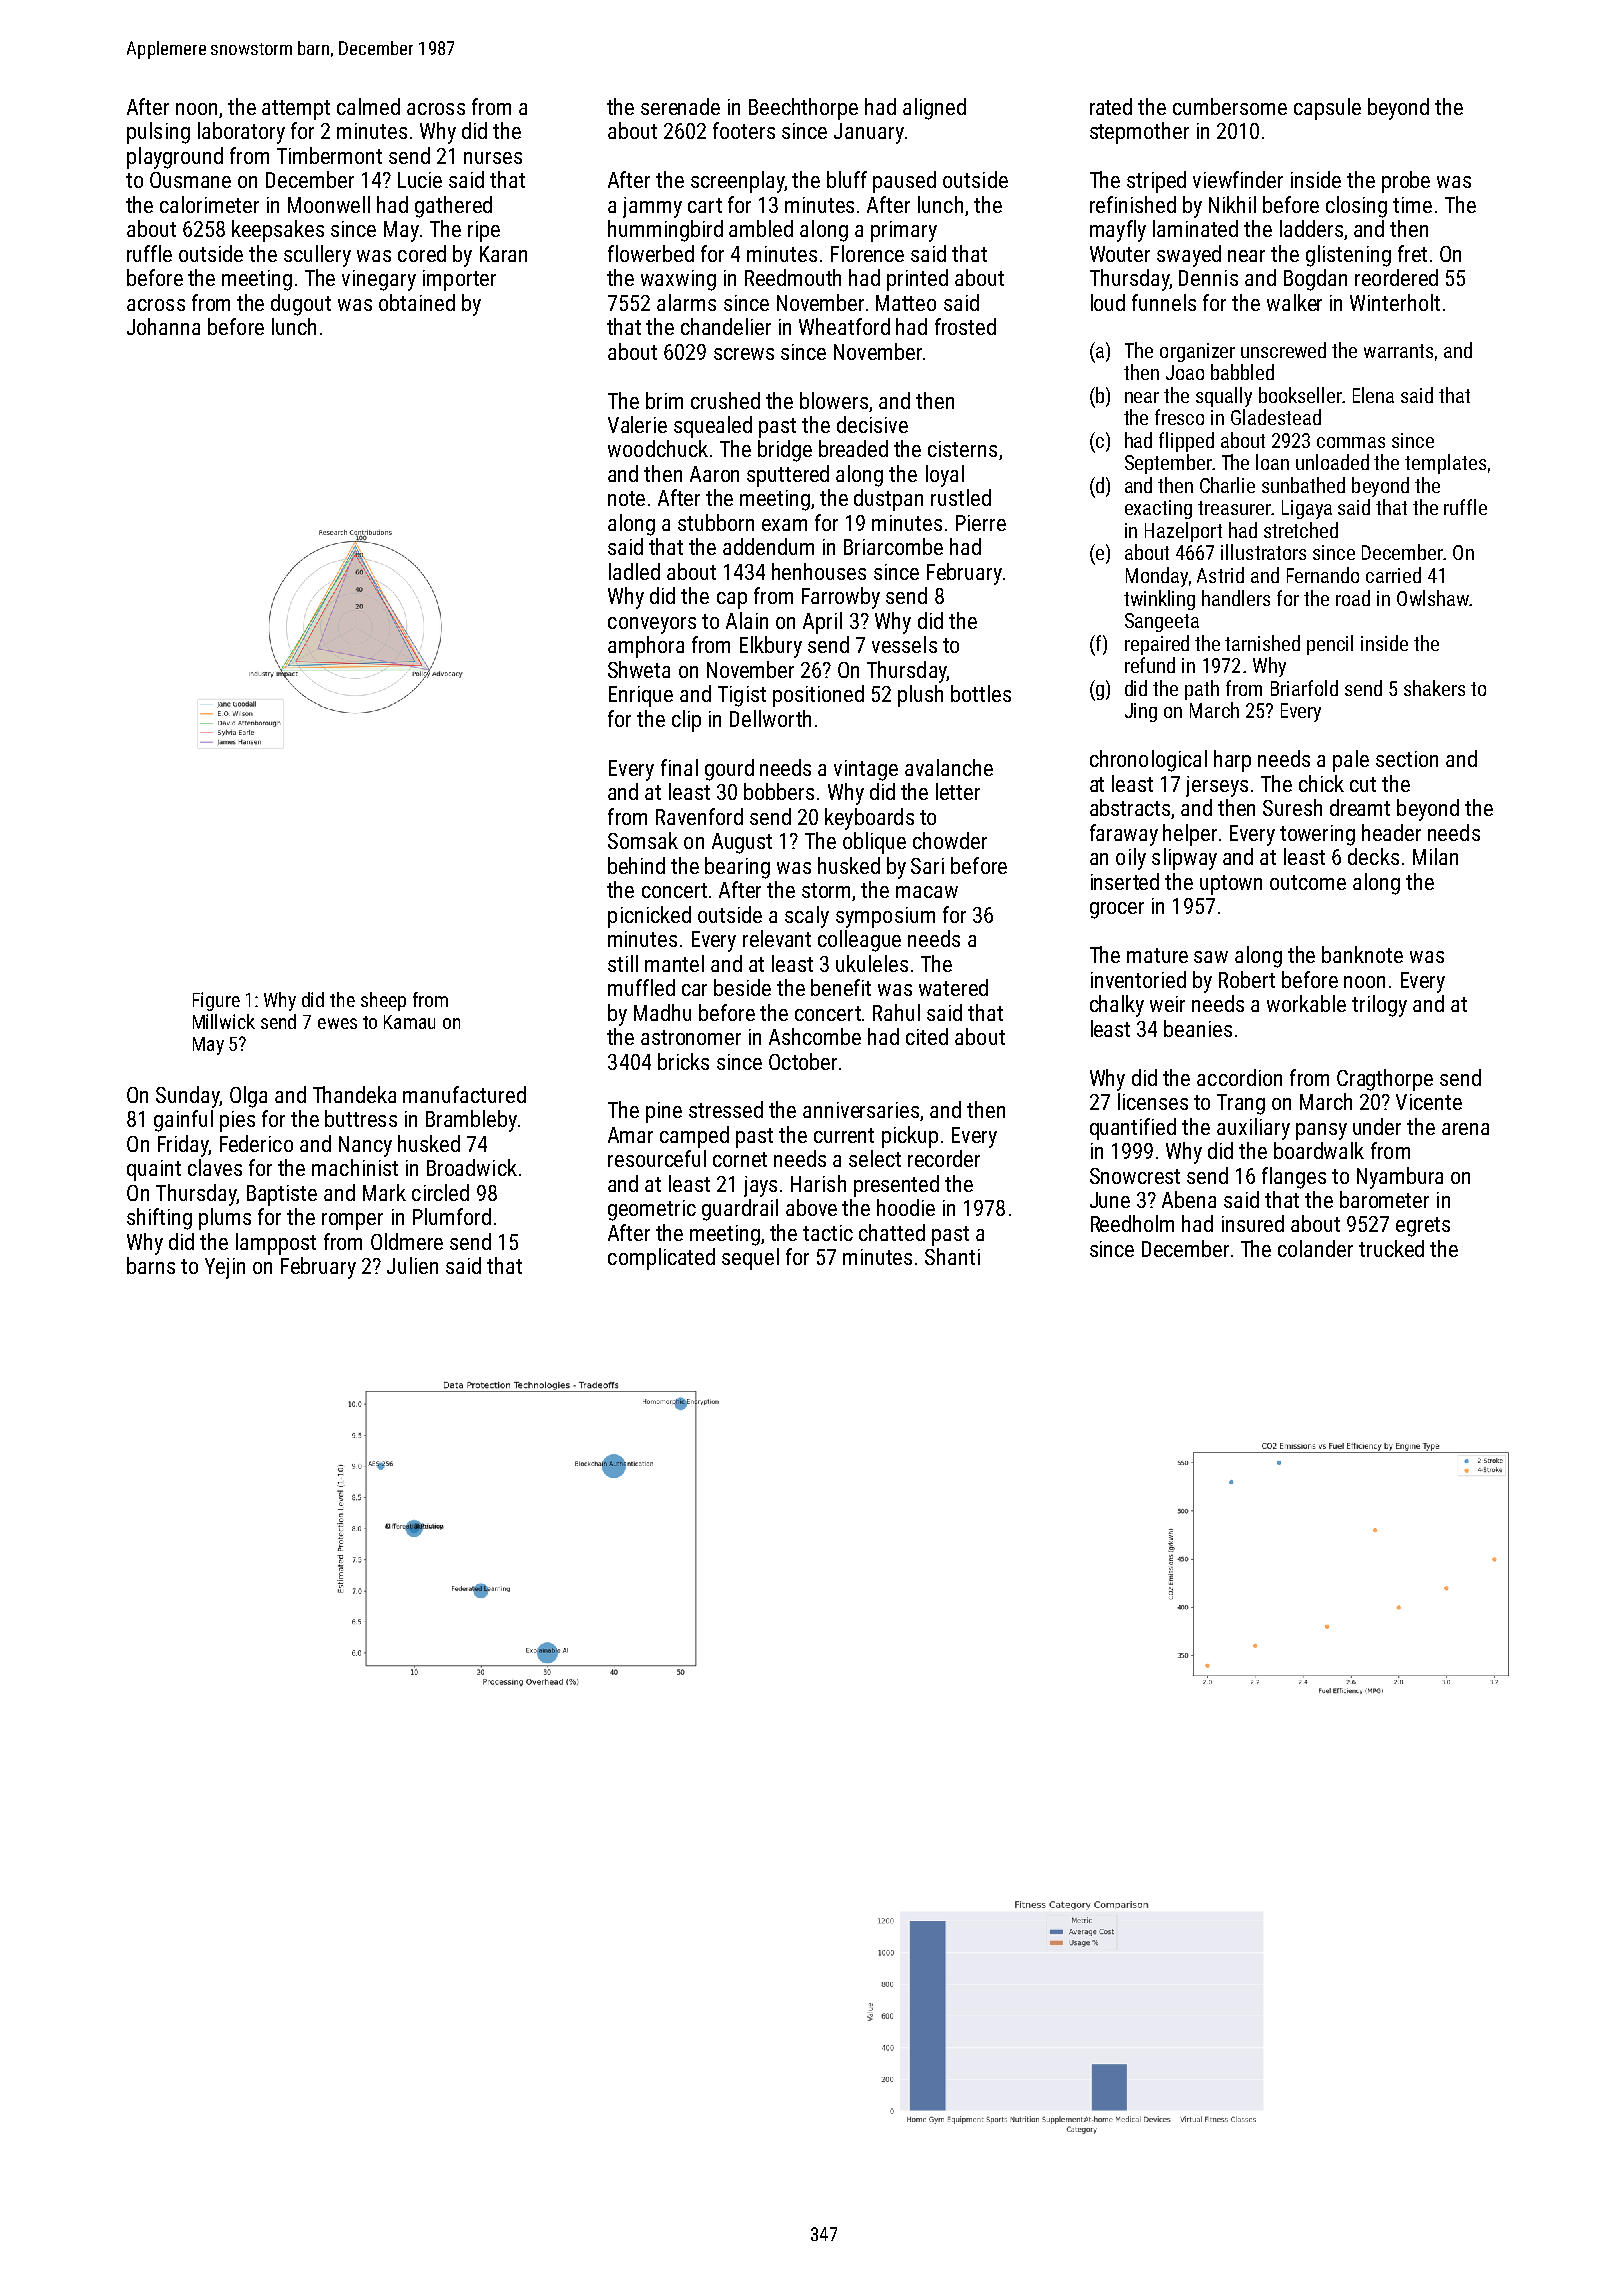 This screenshot has width=1620, height=2292. Describe the element at coordinates (379, 280) in the screenshot. I see `vinegary` at that location.
